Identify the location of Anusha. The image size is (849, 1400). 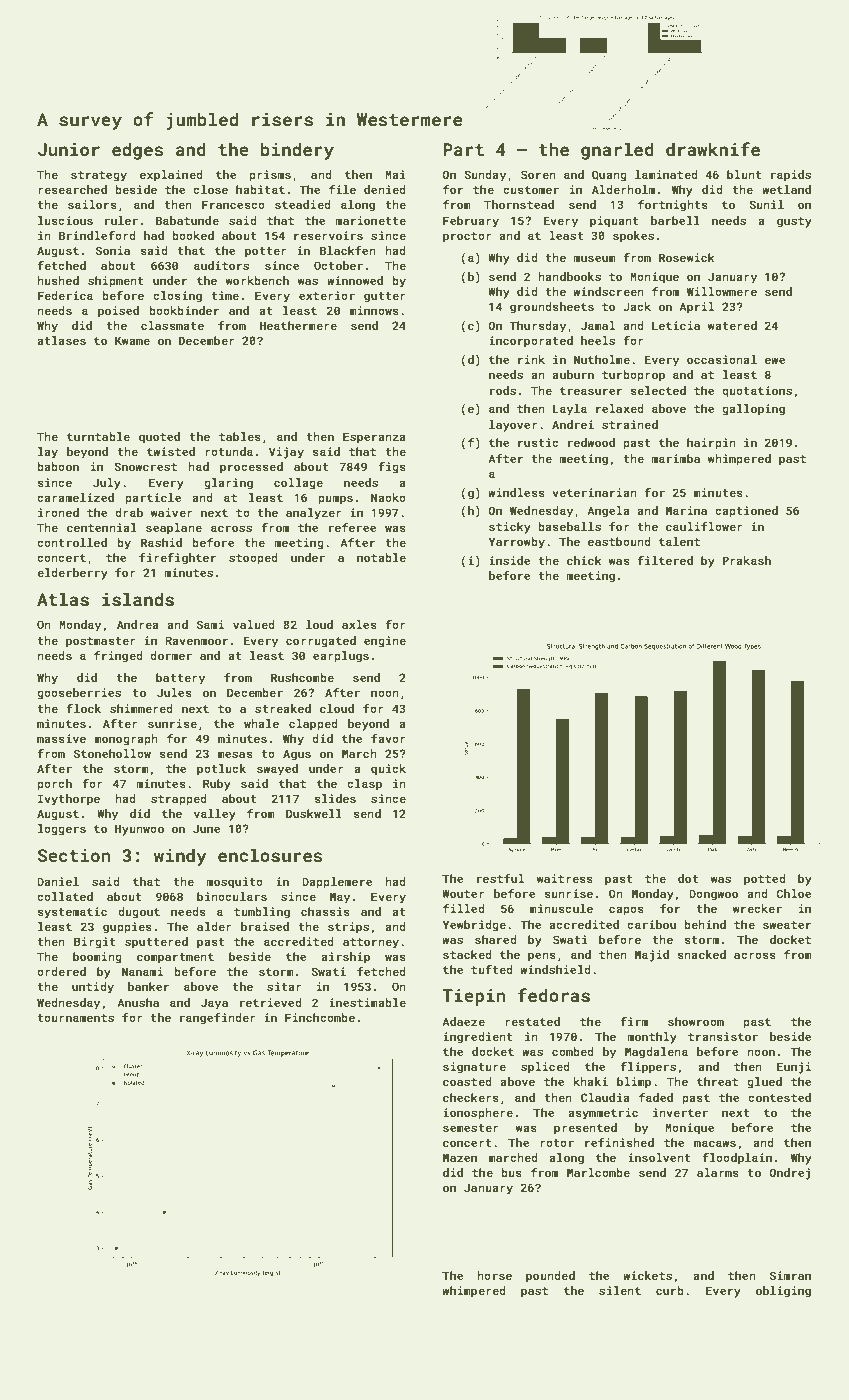
(138, 1002).
